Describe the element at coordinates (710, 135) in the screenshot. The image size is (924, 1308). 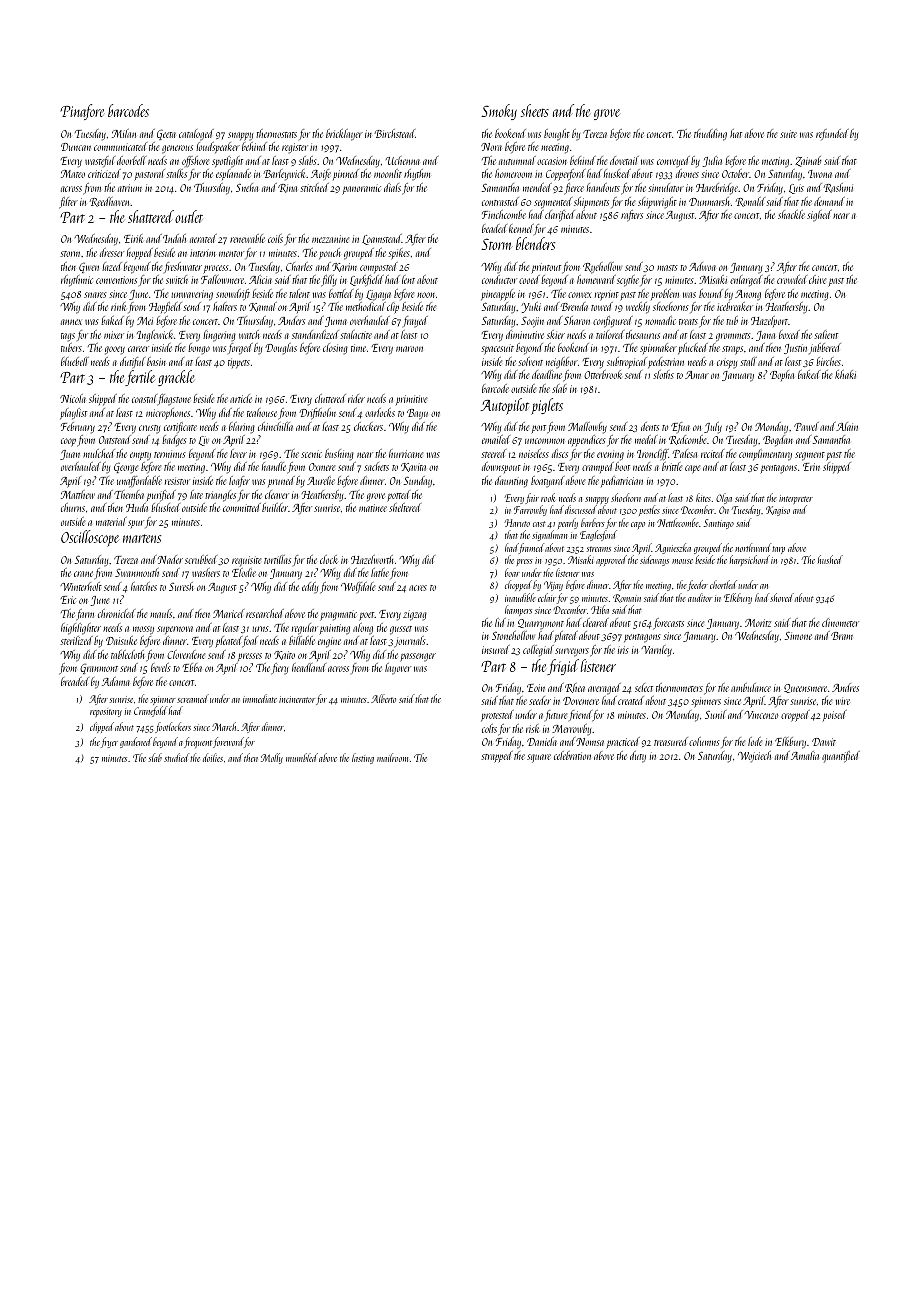
I see `thudding` at that location.
